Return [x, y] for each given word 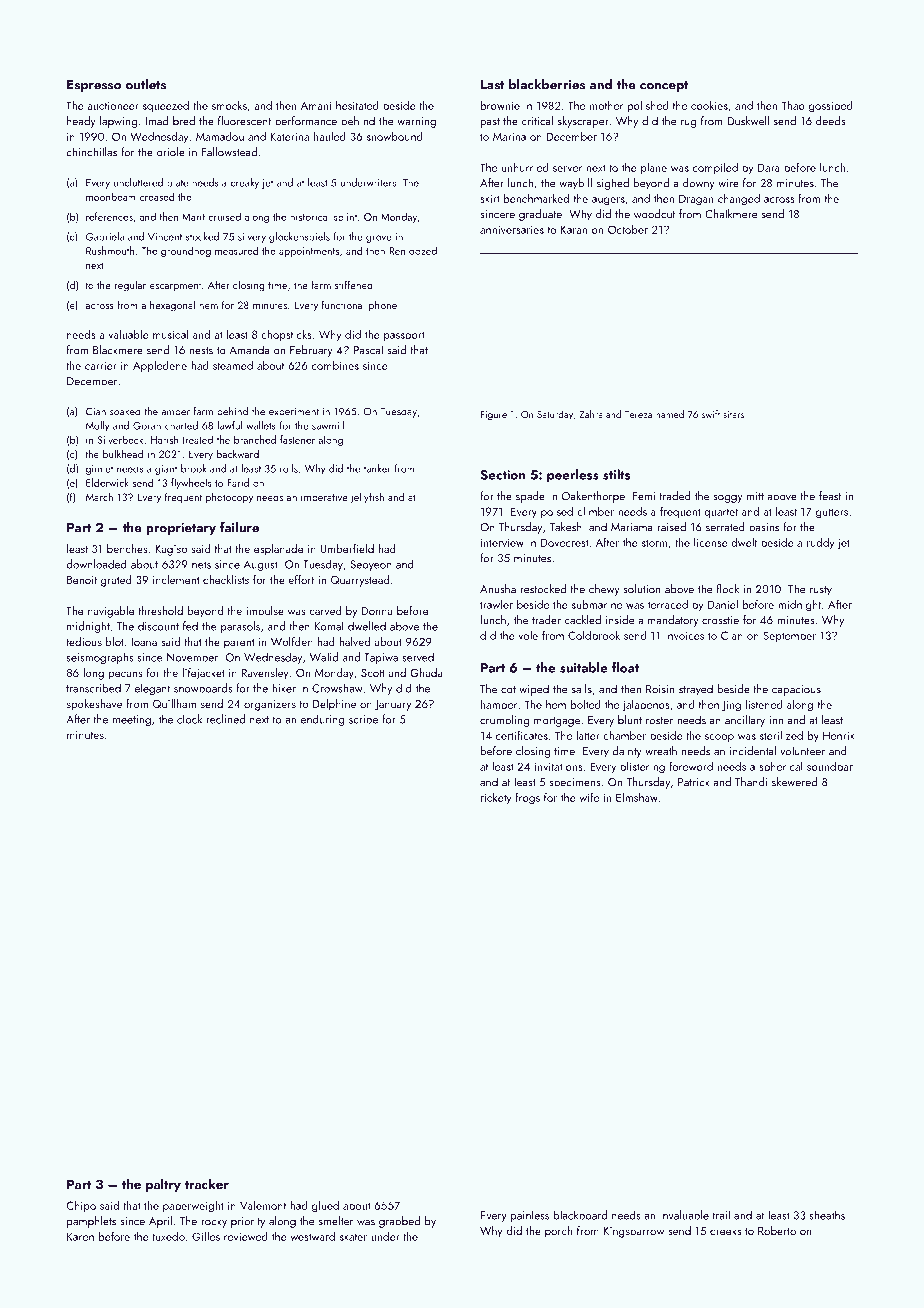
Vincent [165, 237]
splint [345, 217]
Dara [769, 167]
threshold [160, 610]
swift [711, 414]
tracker [207, 1183]
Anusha [498, 589]
